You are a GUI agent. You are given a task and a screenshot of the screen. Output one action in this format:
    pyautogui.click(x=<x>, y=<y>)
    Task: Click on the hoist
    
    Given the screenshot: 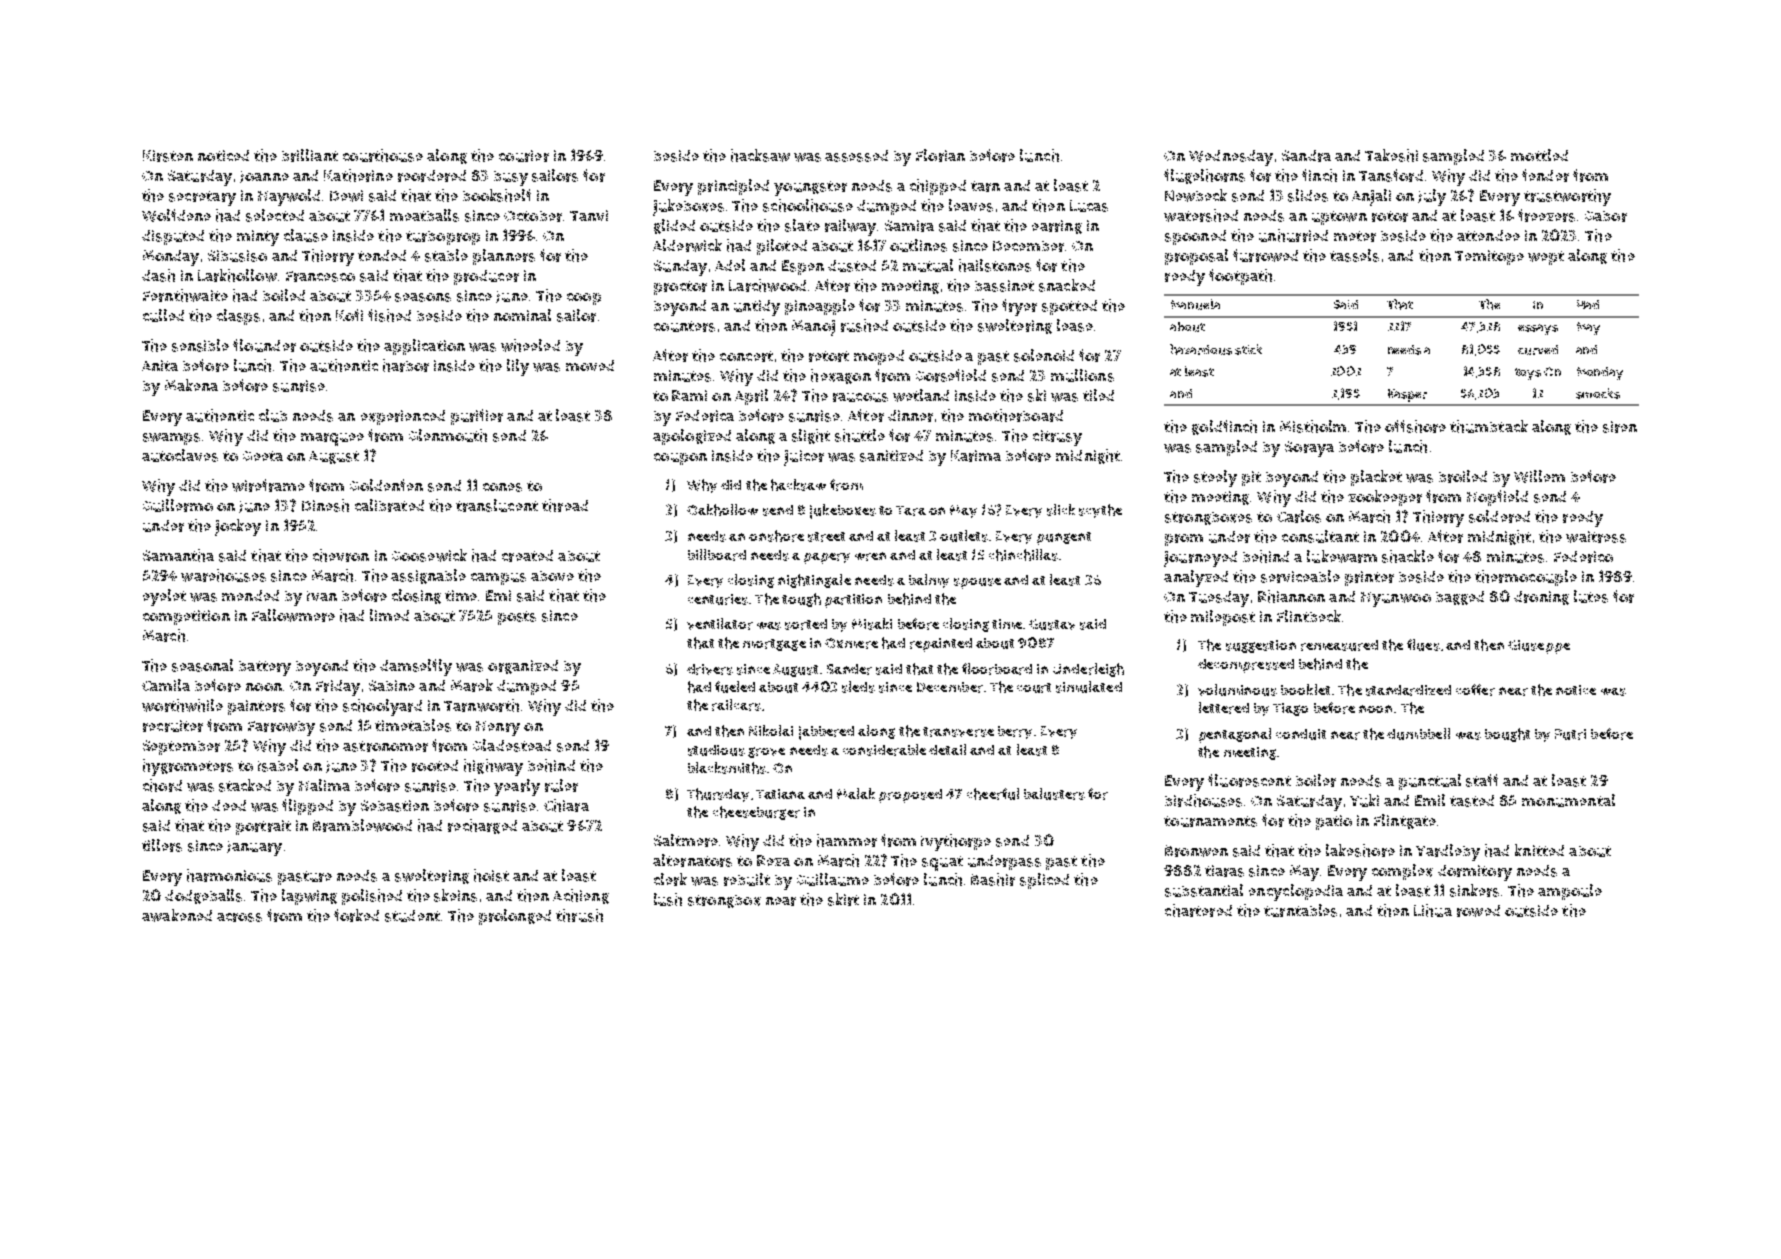 What is the action you would take?
    pyautogui.click(x=491, y=875)
